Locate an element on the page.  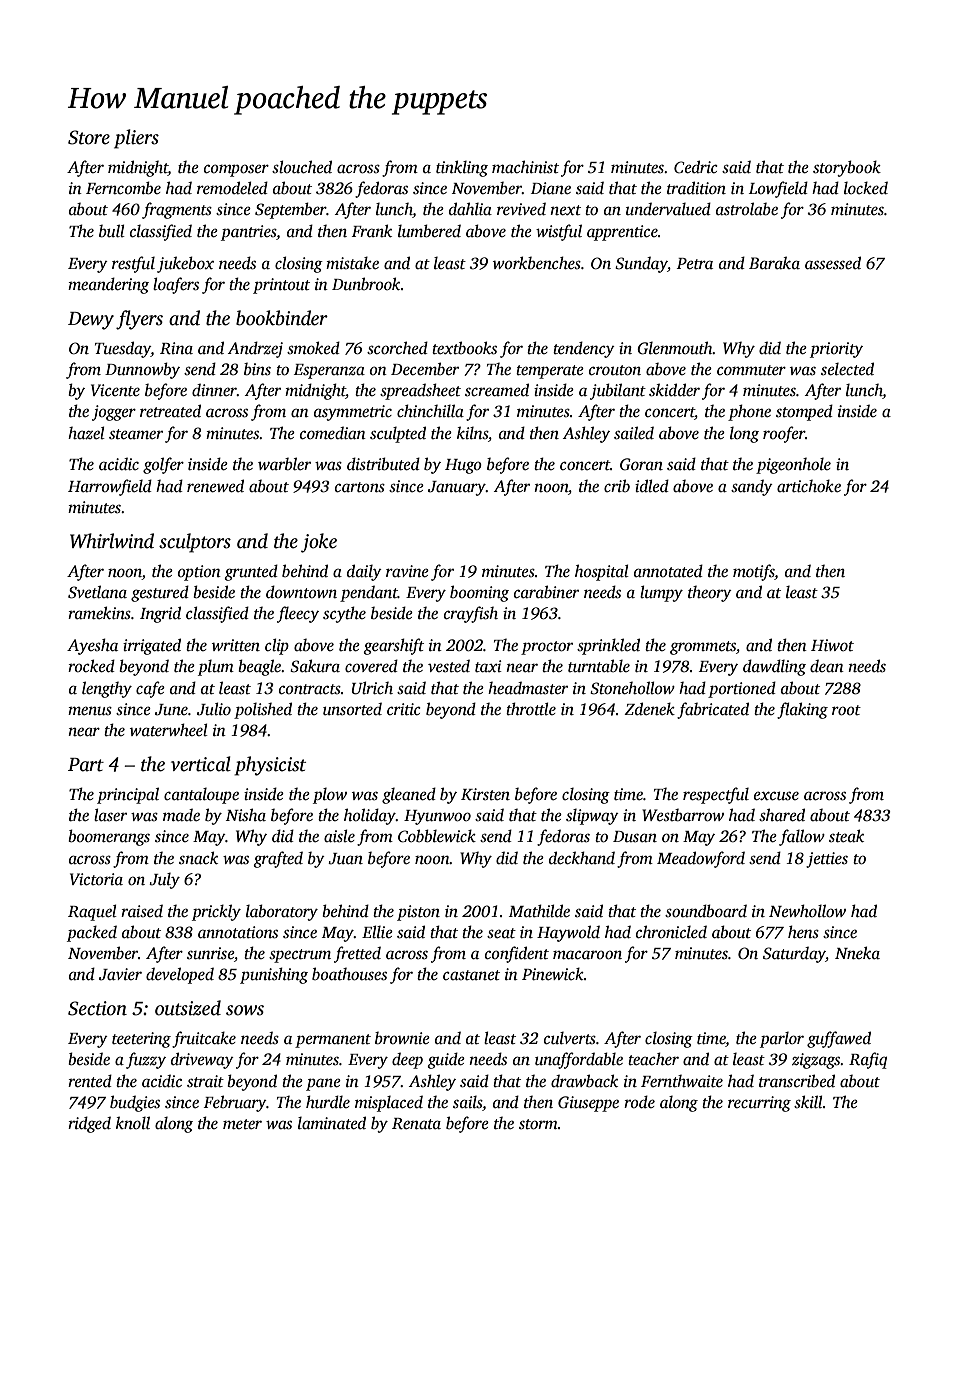
locked is located at coordinates (866, 188).
